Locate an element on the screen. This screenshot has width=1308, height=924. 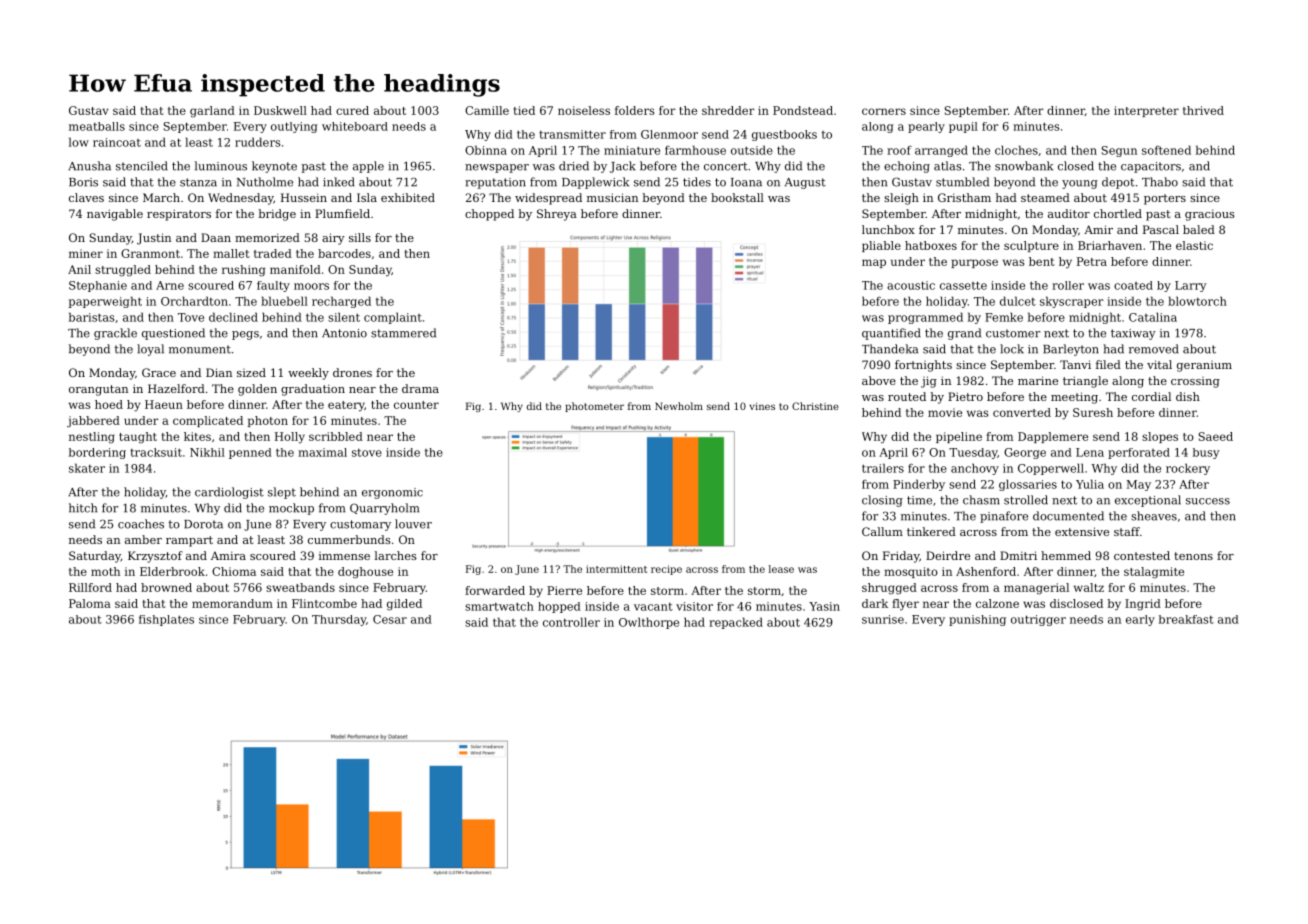
Christine is located at coordinates (815, 406).
